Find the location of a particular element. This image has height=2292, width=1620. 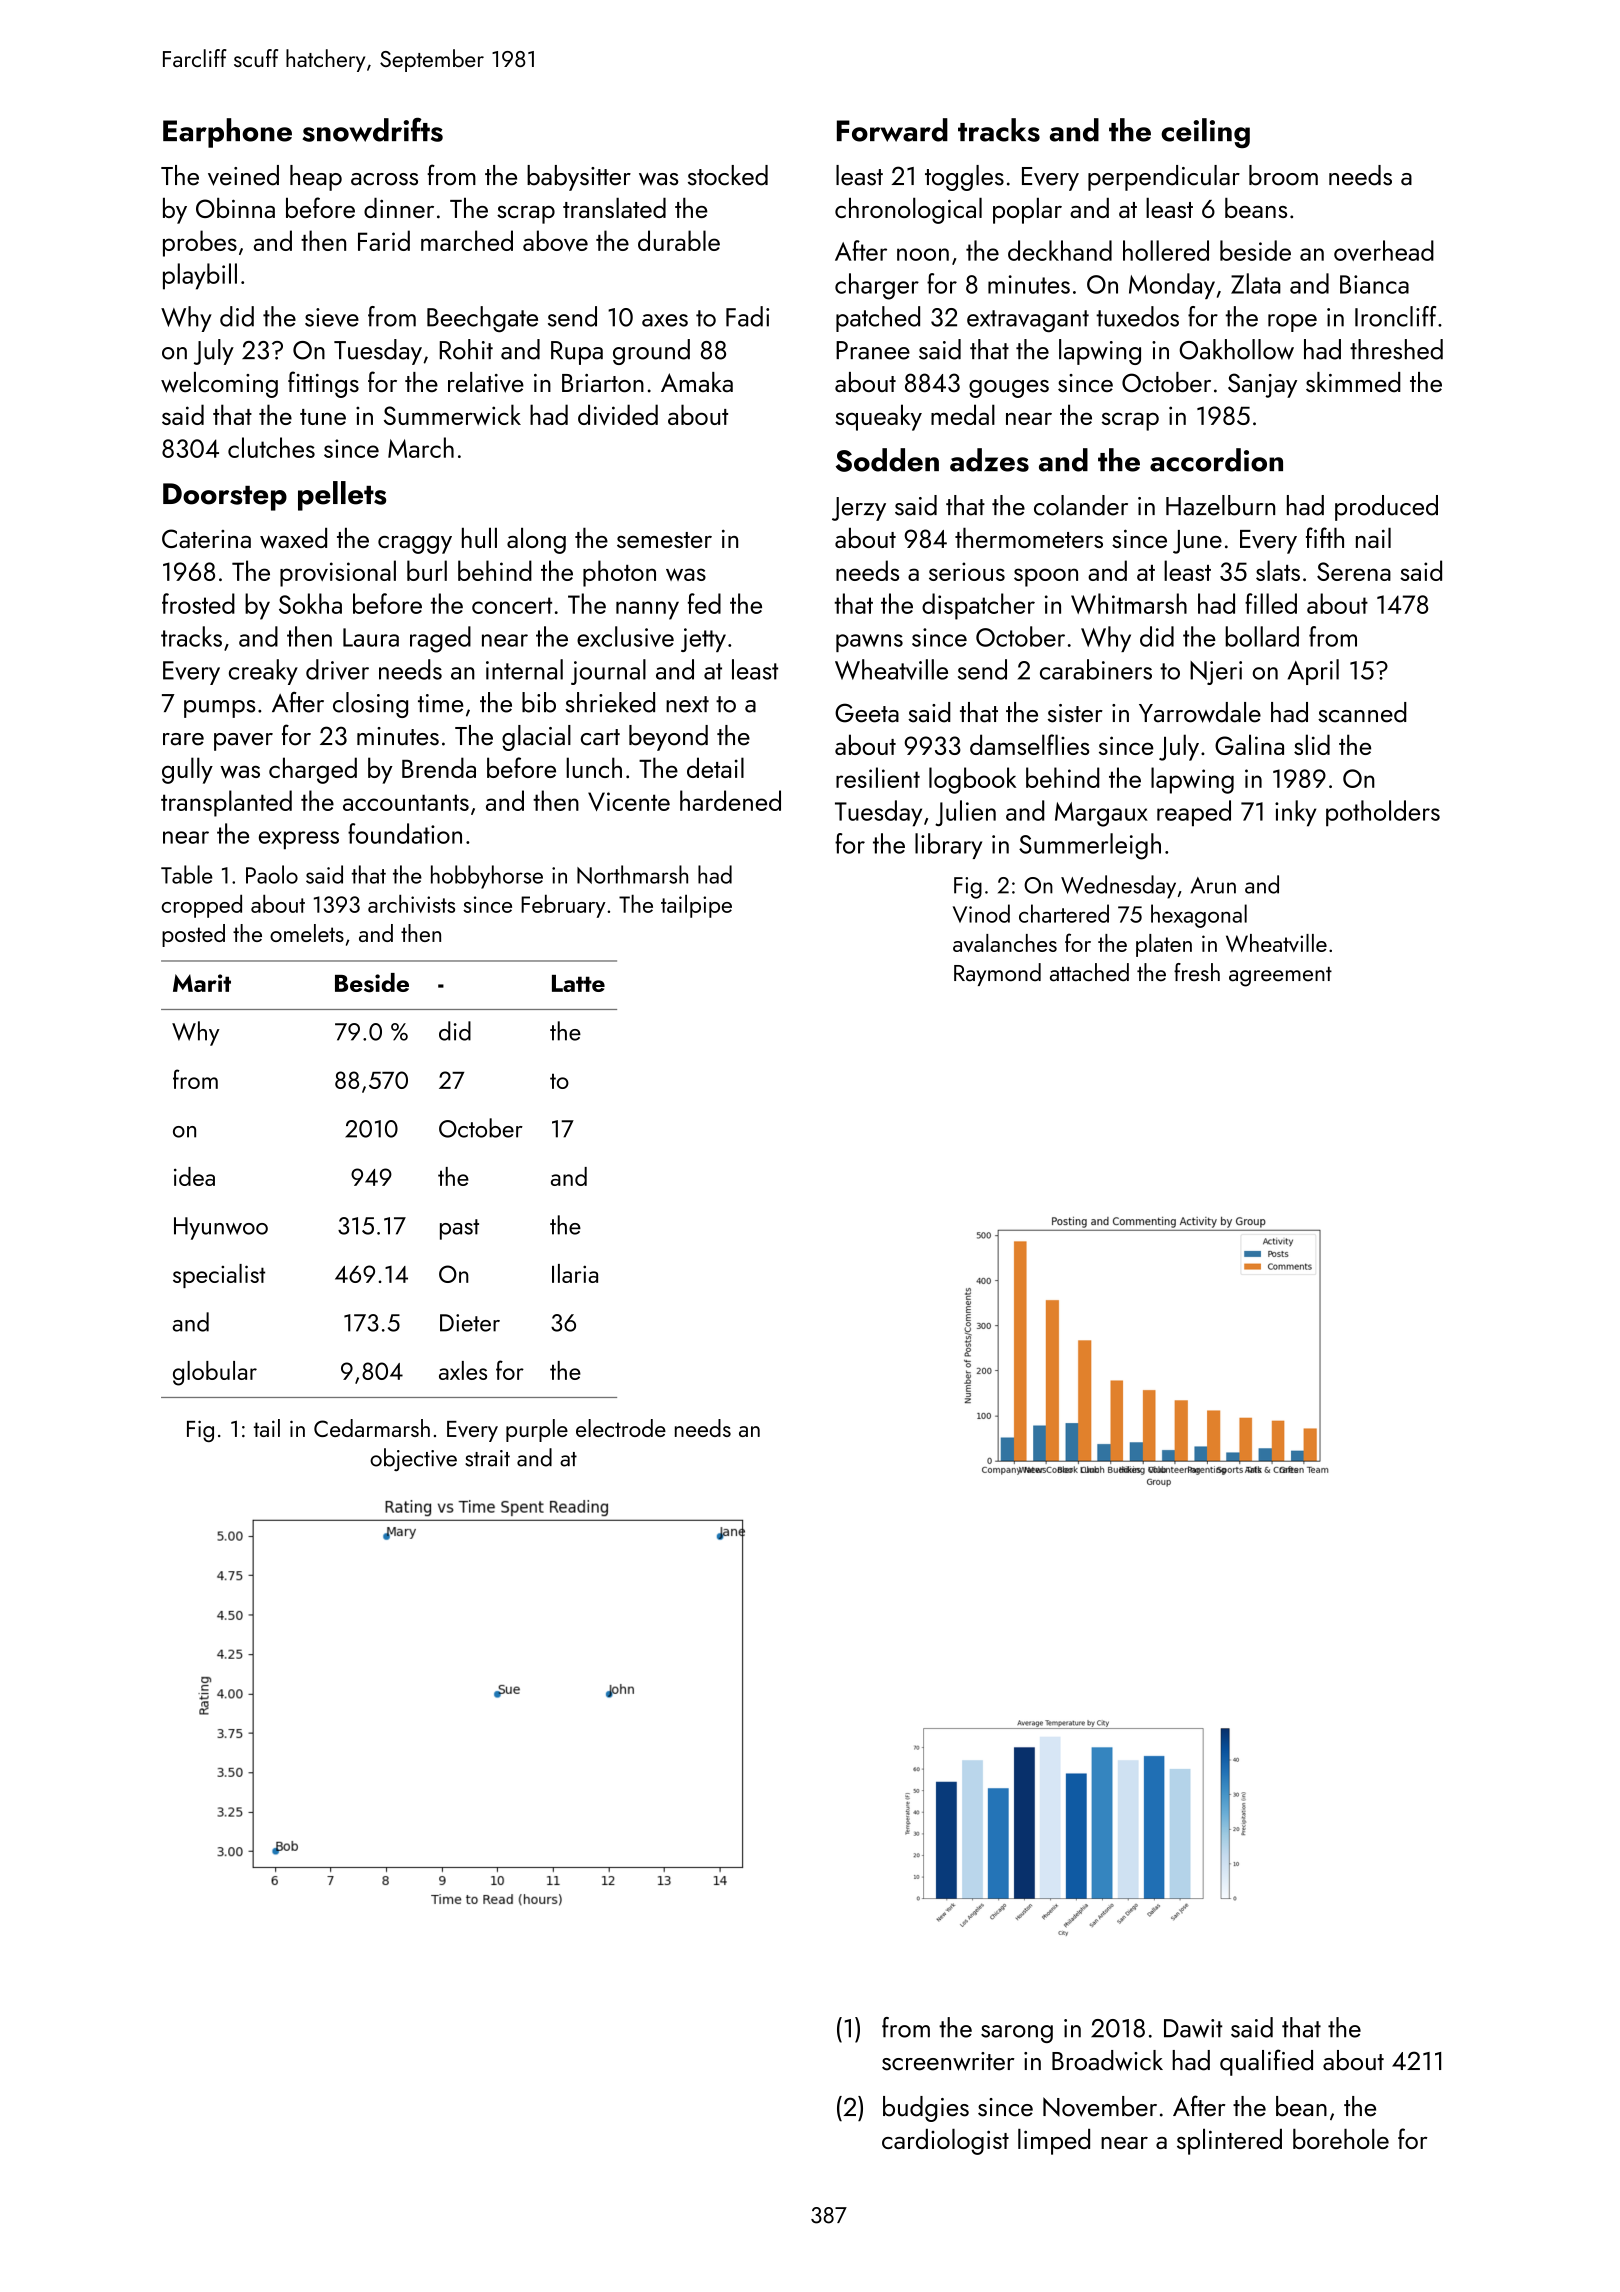

Dawit is located at coordinates (1193, 2028).
